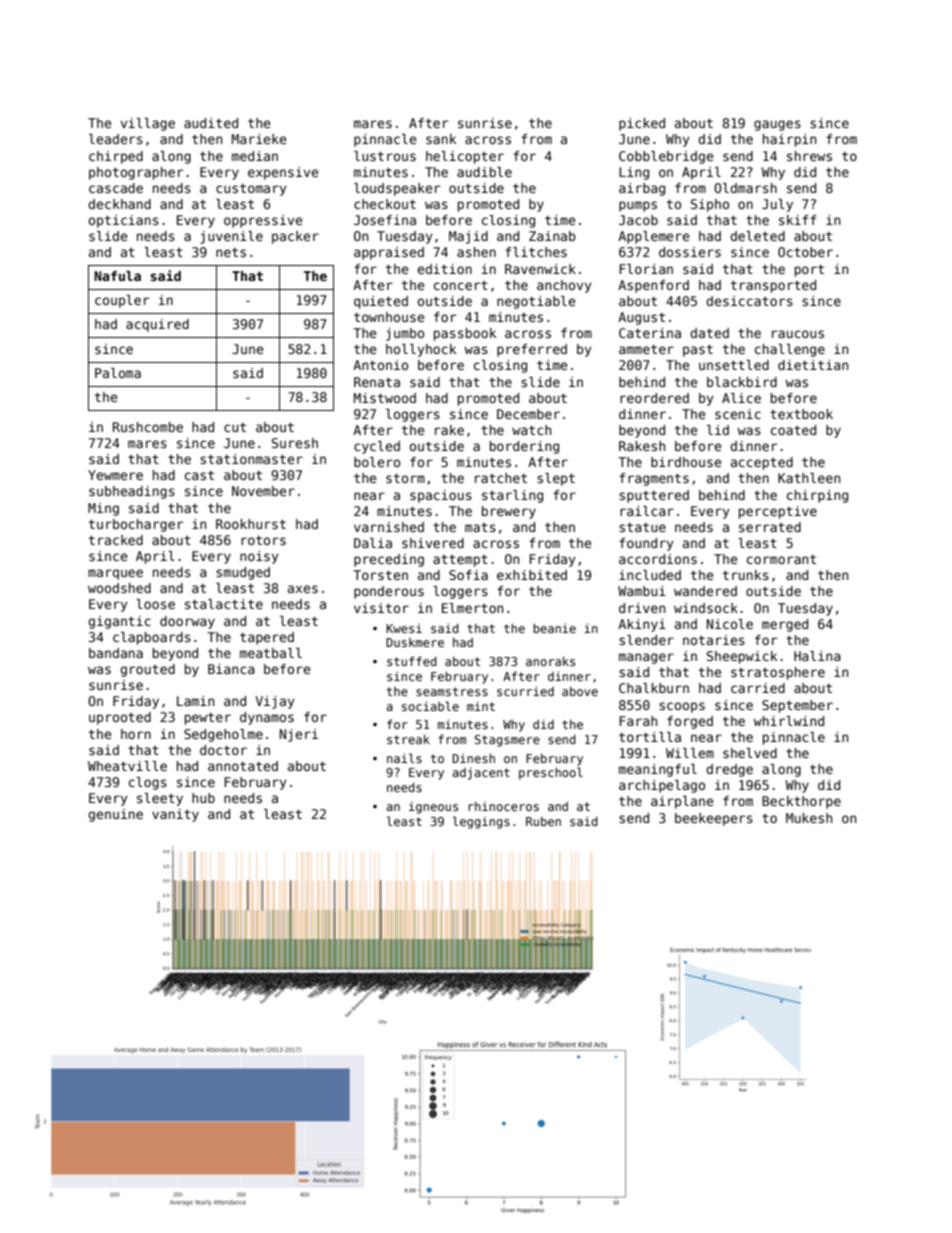 This screenshot has height=1233, width=952. I want to click on Majid, so click(468, 237).
